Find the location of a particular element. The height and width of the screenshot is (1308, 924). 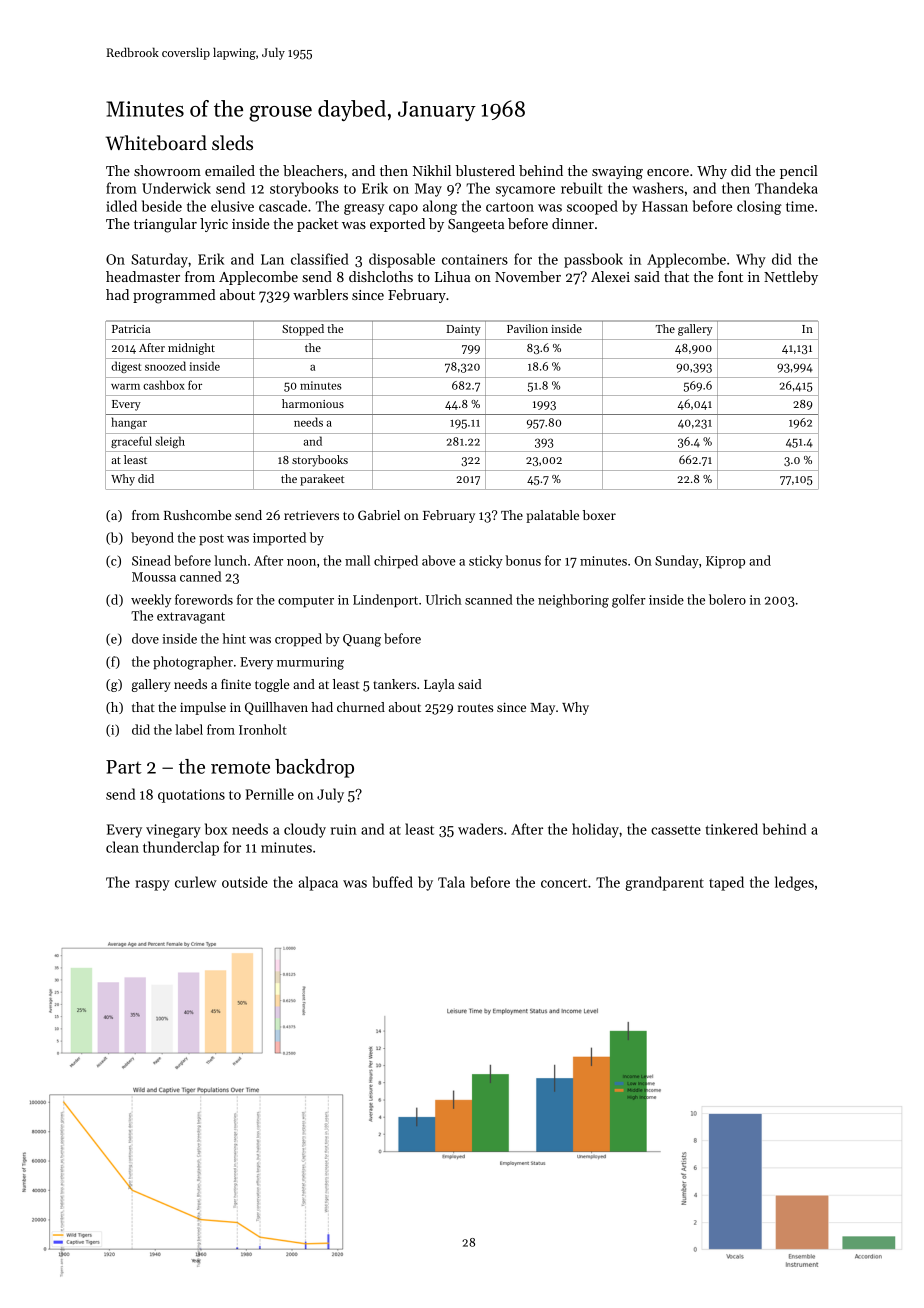

cloudy is located at coordinates (305, 830).
